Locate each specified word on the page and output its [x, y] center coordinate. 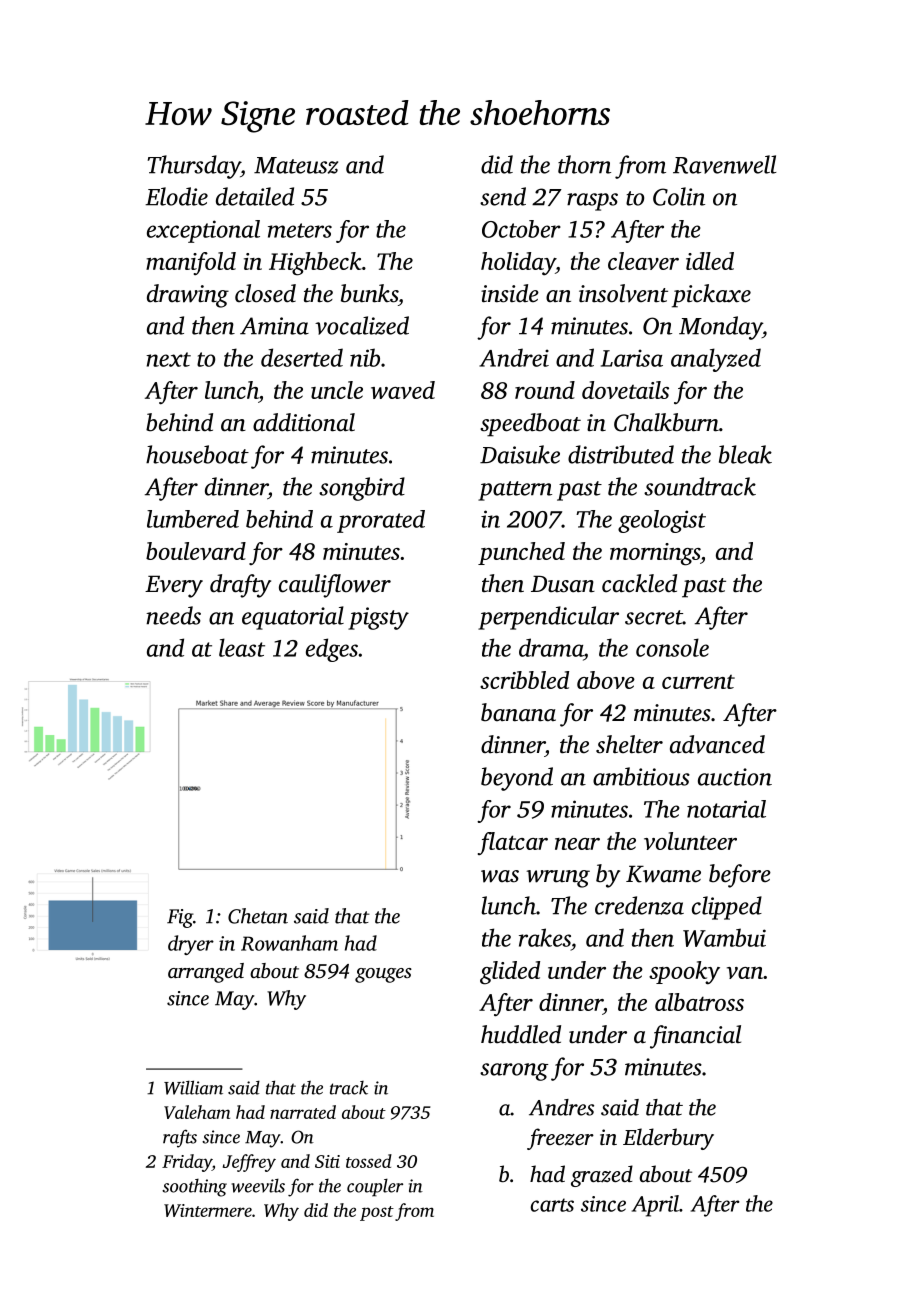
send [503, 196]
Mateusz [296, 165]
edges [332, 650]
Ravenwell [725, 164]
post [377, 1213]
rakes [545, 937]
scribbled [524, 680]
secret [654, 617]
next [168, 359]
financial [695, 1037]
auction [735, 777]
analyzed [716, 360]
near [577, 844]
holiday [518, 264]
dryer [191, 945]
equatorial [293, 618]
